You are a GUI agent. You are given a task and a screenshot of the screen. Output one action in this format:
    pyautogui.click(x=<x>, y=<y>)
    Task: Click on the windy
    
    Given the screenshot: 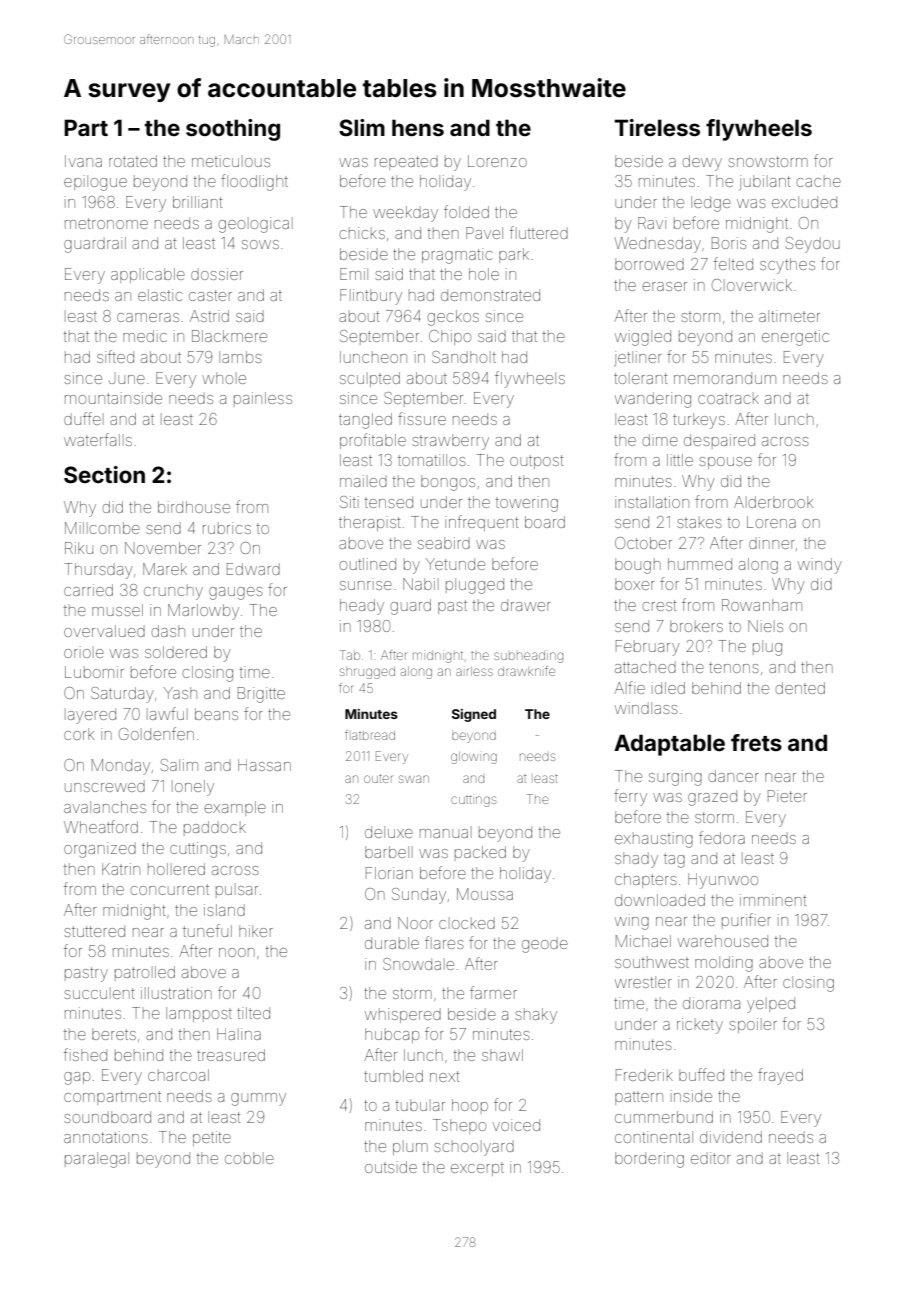 What is the action you would take?
    pyautogui.click(x=820, y=566)
